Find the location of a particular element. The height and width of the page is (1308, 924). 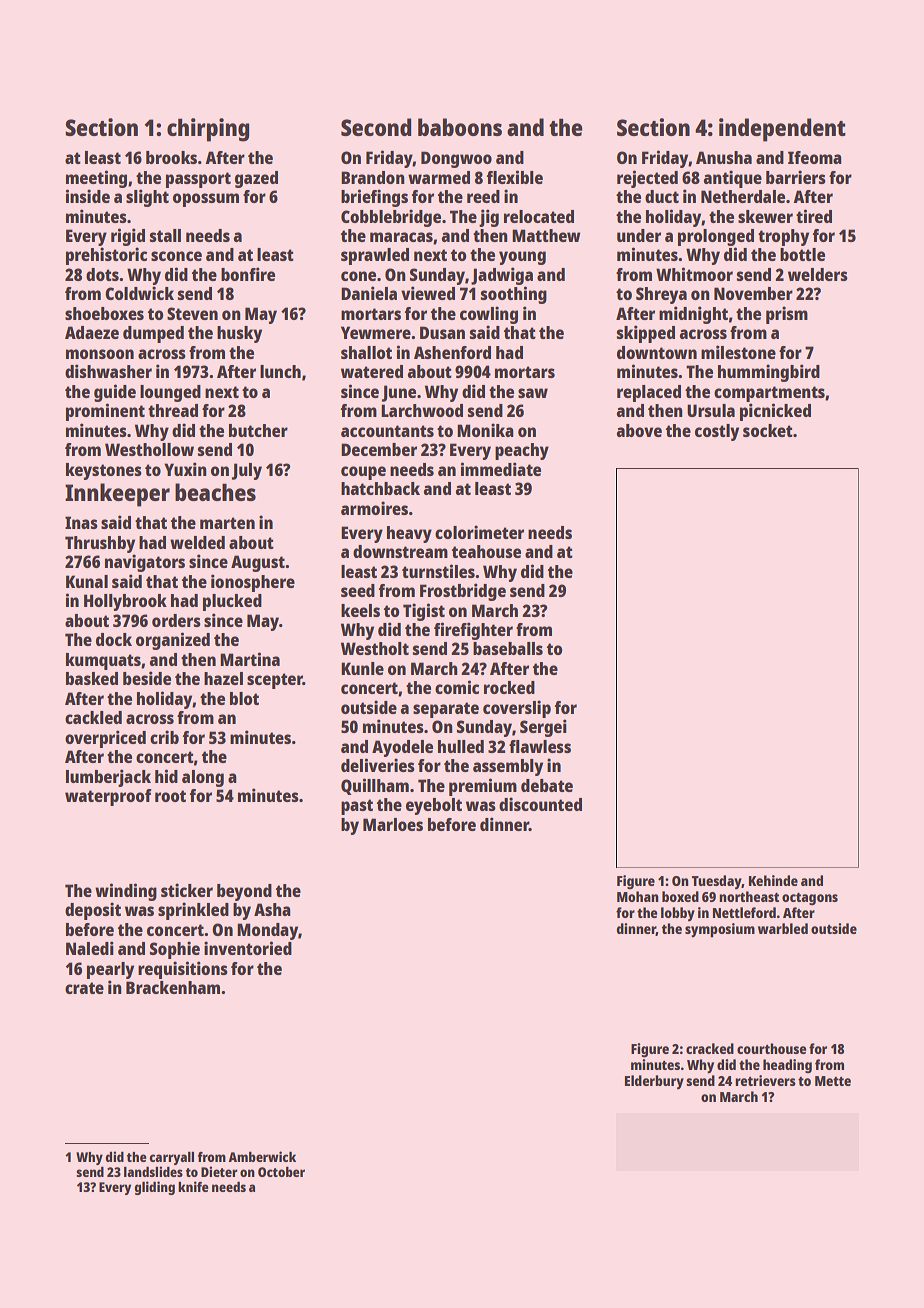

cracked is located at coordinates (710, 1048).
